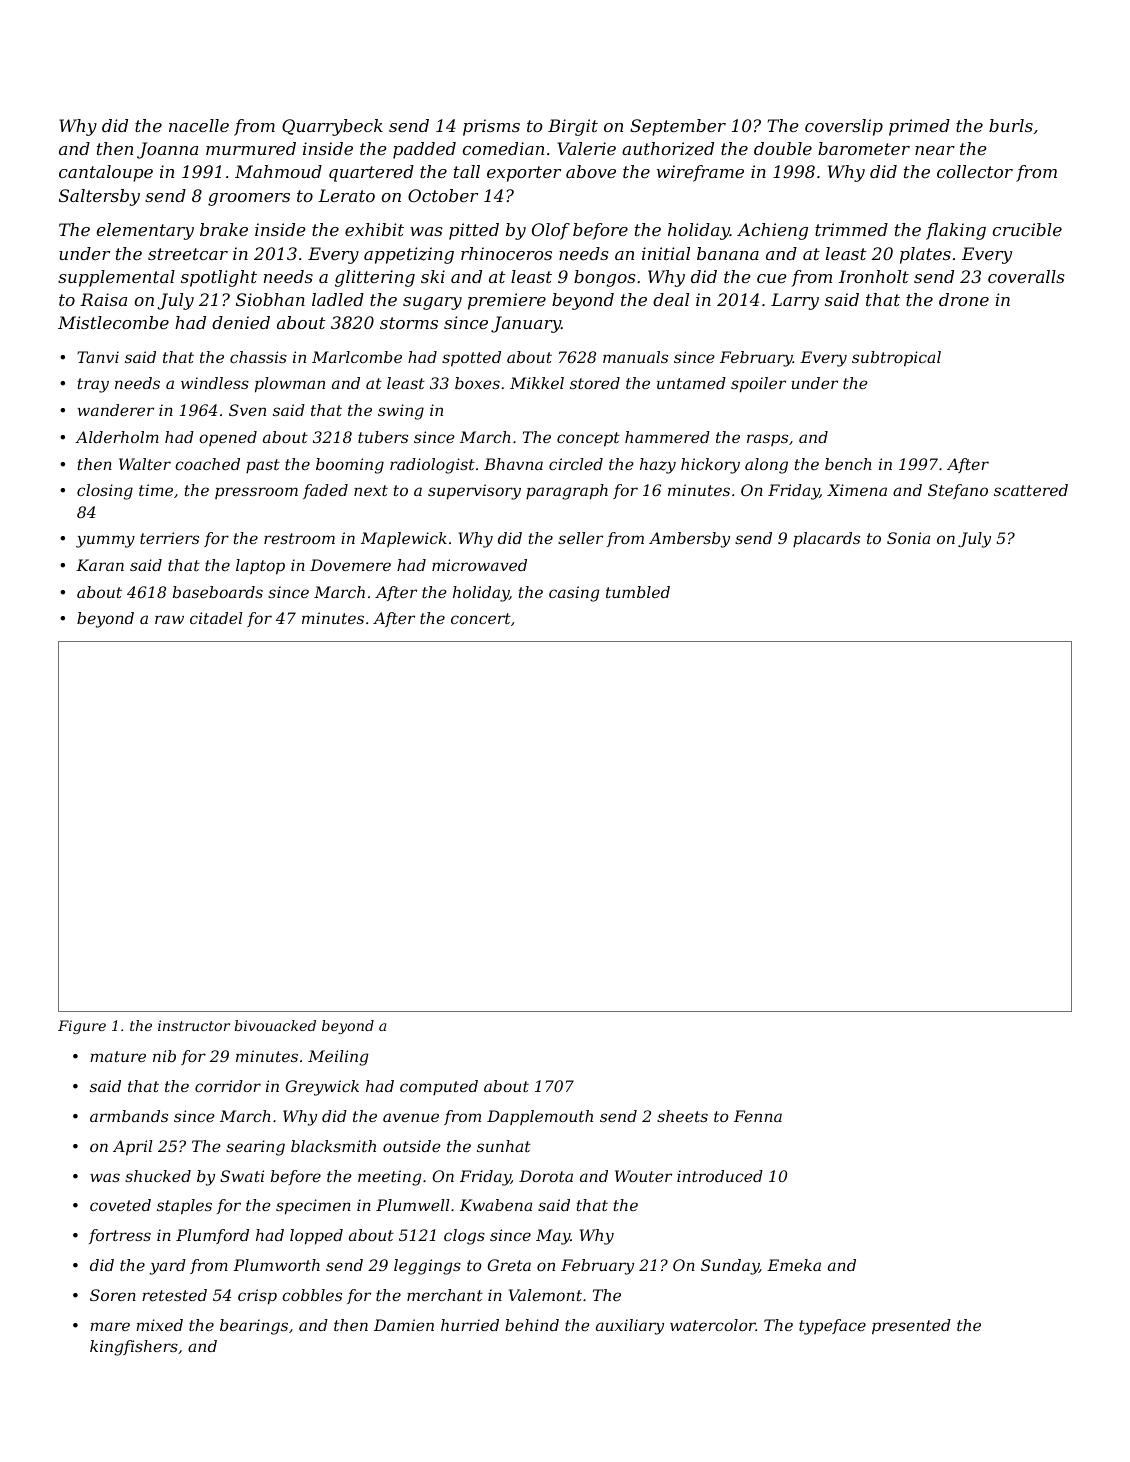 The width and height of the screenshot is (1130, 1462). I want to click on Fenna, so click(758, 1116).
